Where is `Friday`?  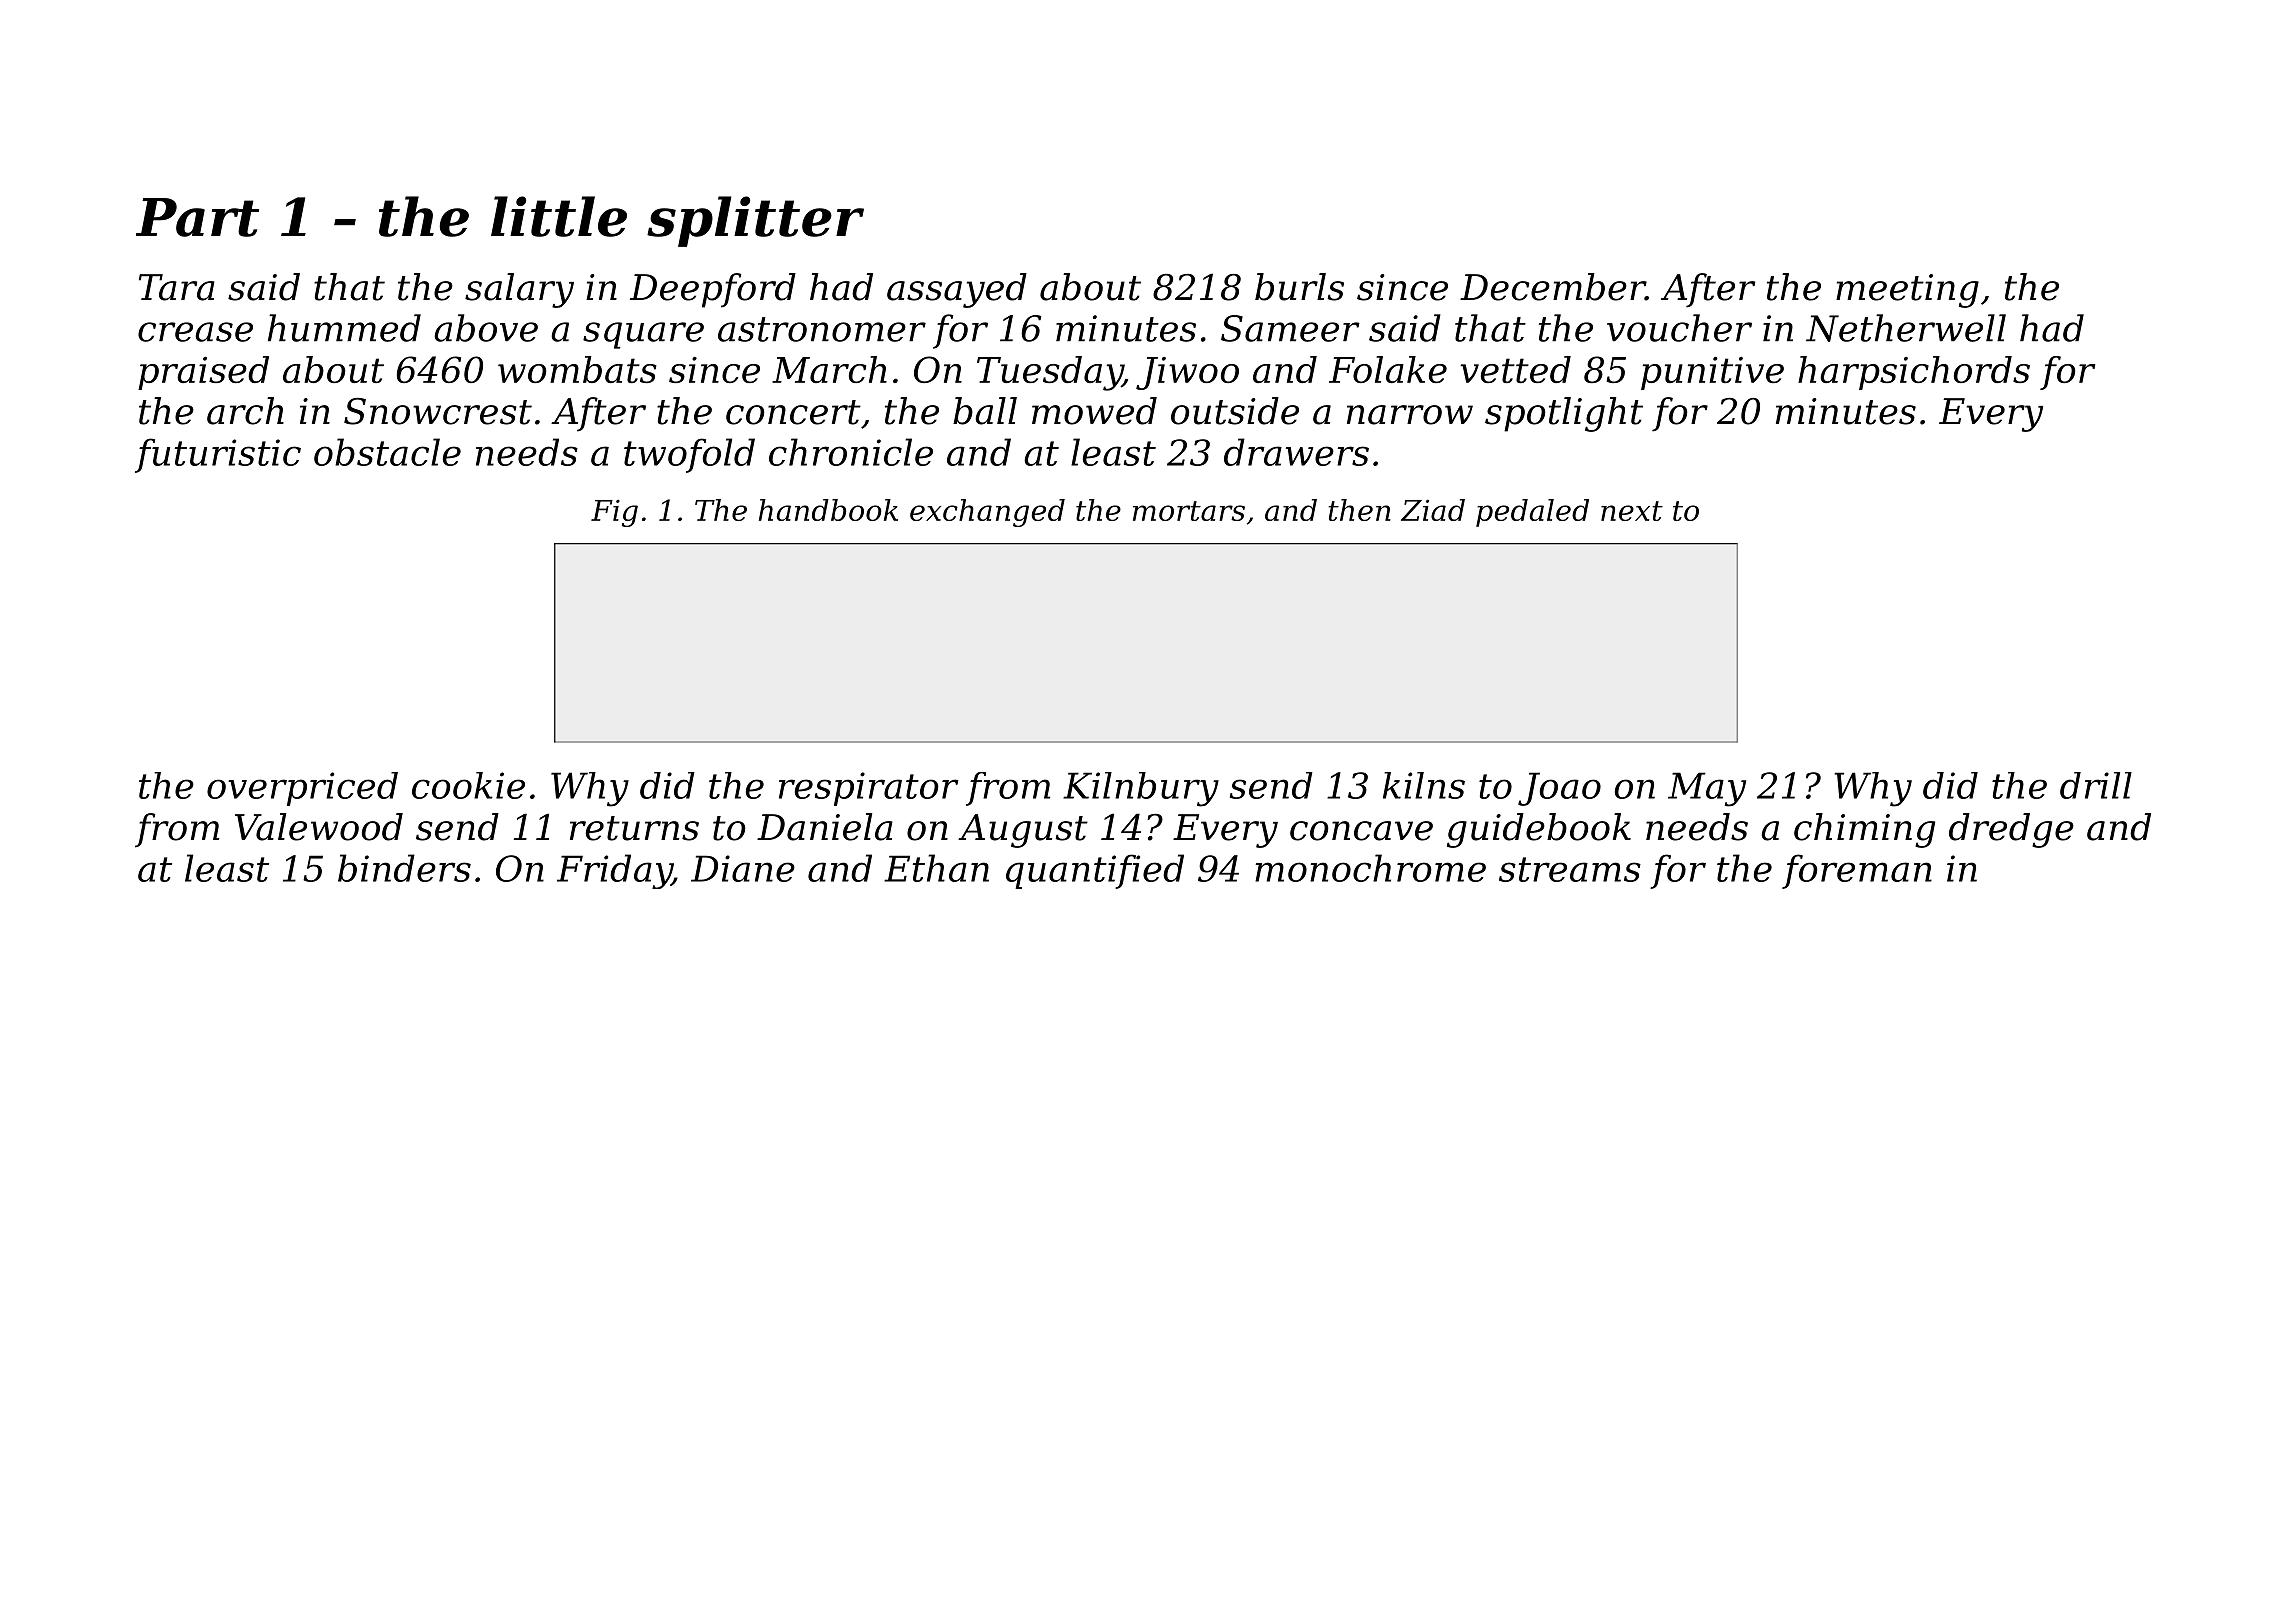 Friday is located at coordinates (614, 871).
